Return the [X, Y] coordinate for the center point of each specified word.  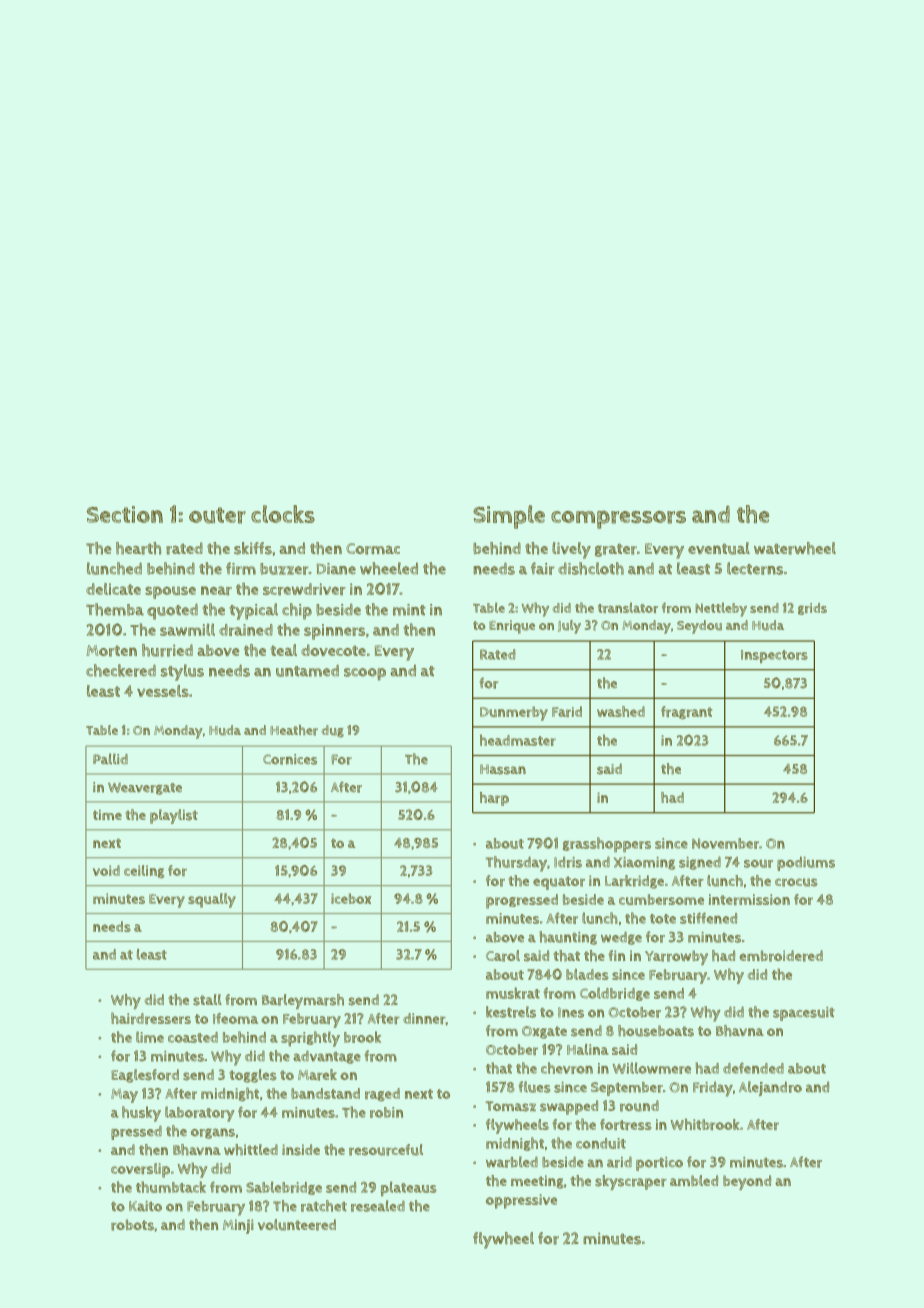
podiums [806, 863]
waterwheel [795, 548]
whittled [251, 1150]
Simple [509, 517]
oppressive [521, 1201]
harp [494, 799]
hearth [138, 548]
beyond [747, 1182]
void [106, 870]
